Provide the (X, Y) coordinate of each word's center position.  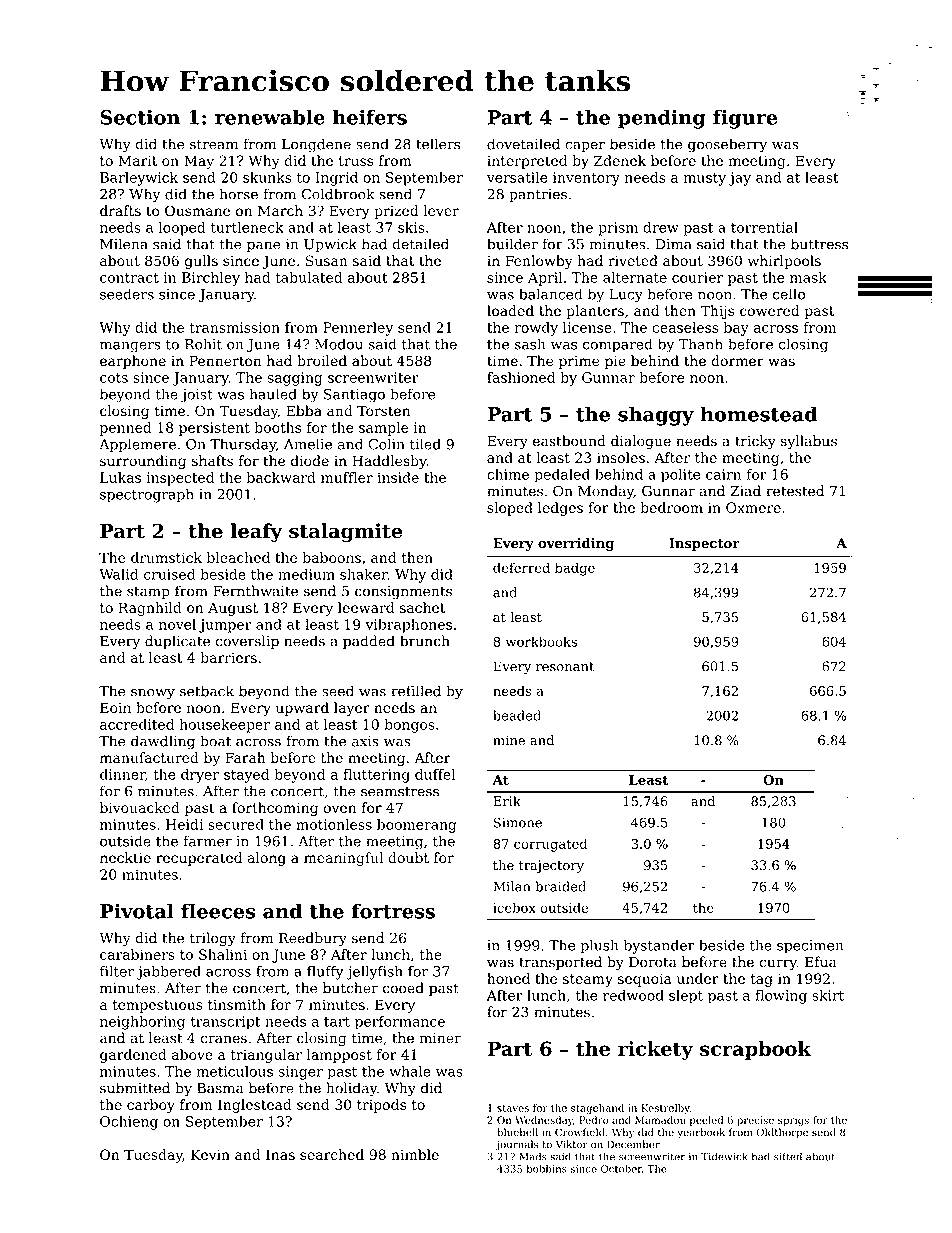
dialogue (641, 442)
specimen (810, 947)
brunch (425, 641)
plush (600, 946)
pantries (538, 196)
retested (795, 491)
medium (306, 574)
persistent (214, 429)
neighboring (142, 1023)
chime (508, 474)
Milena (124, 244)
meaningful (343, 859)
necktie (125, 857)
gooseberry (727, 145)
